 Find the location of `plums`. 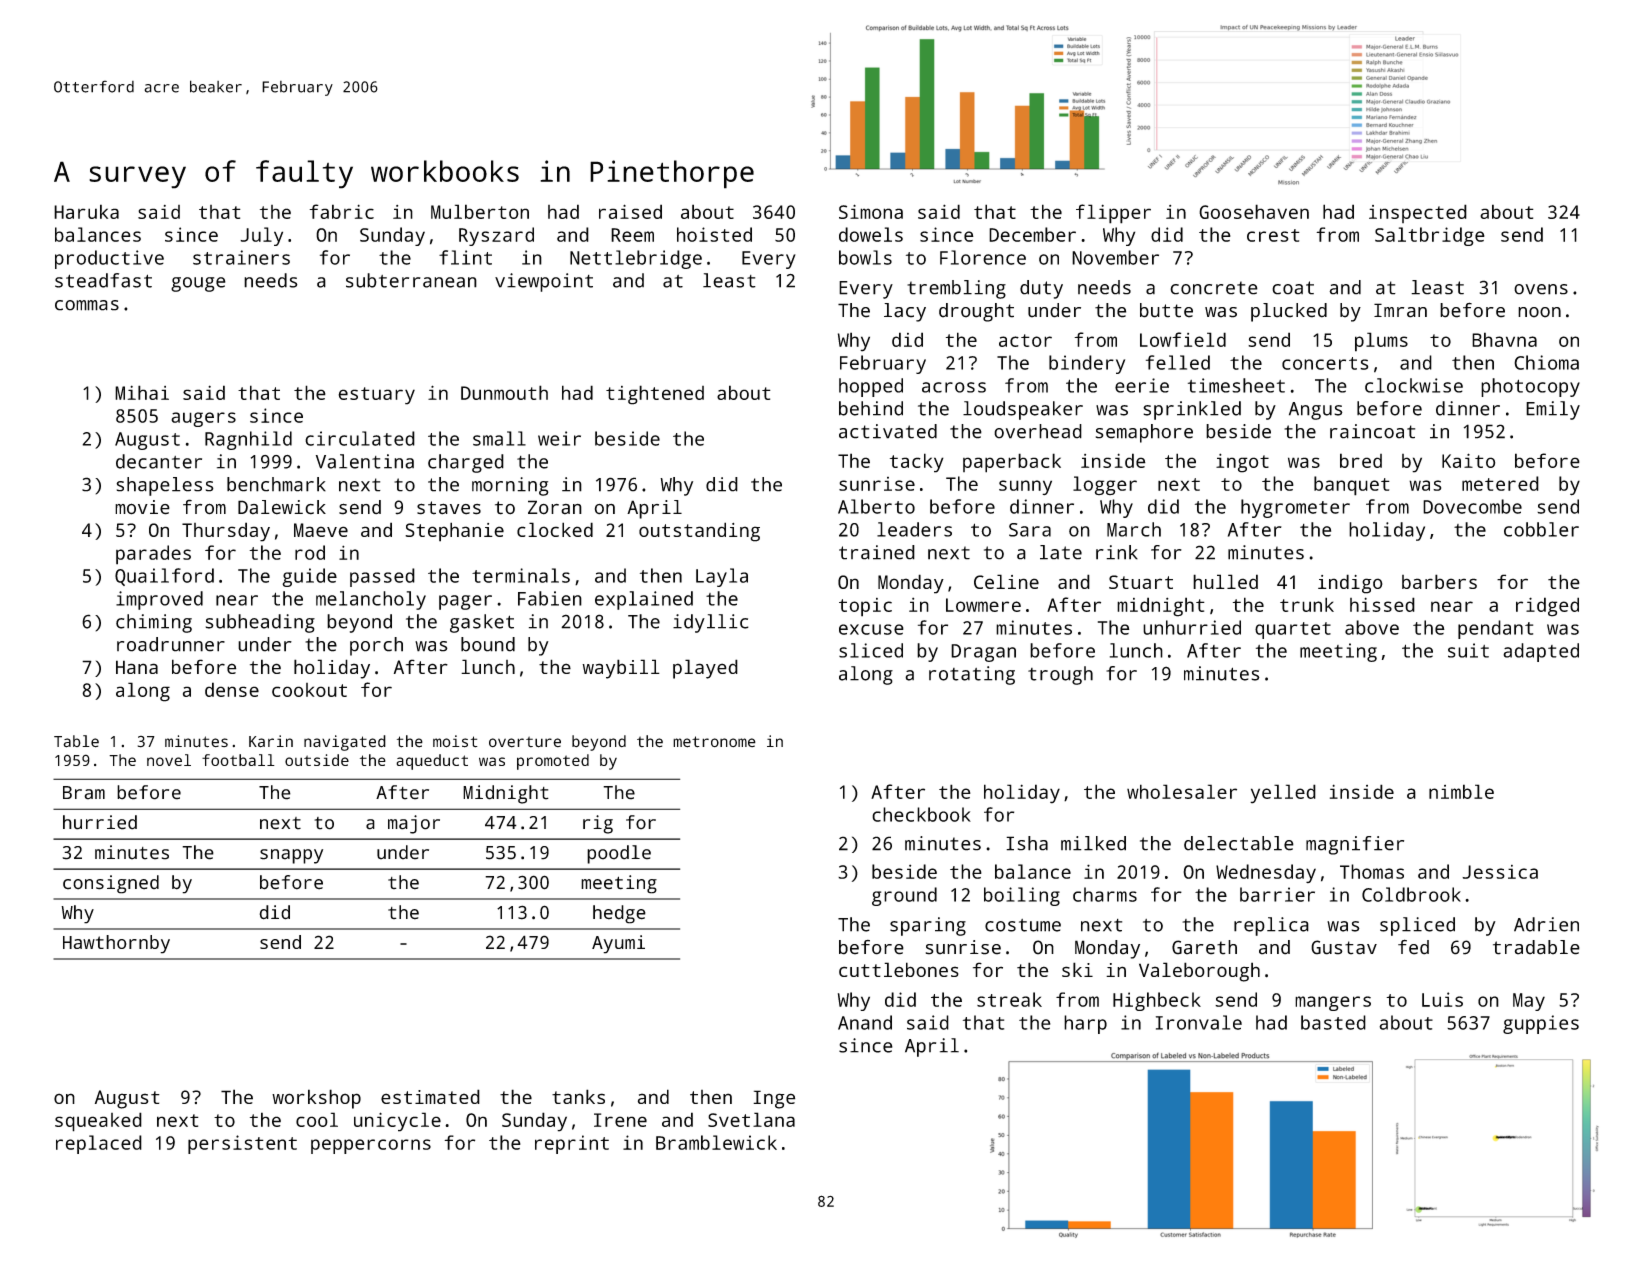

plums is located at coordinates (1381, 342).
